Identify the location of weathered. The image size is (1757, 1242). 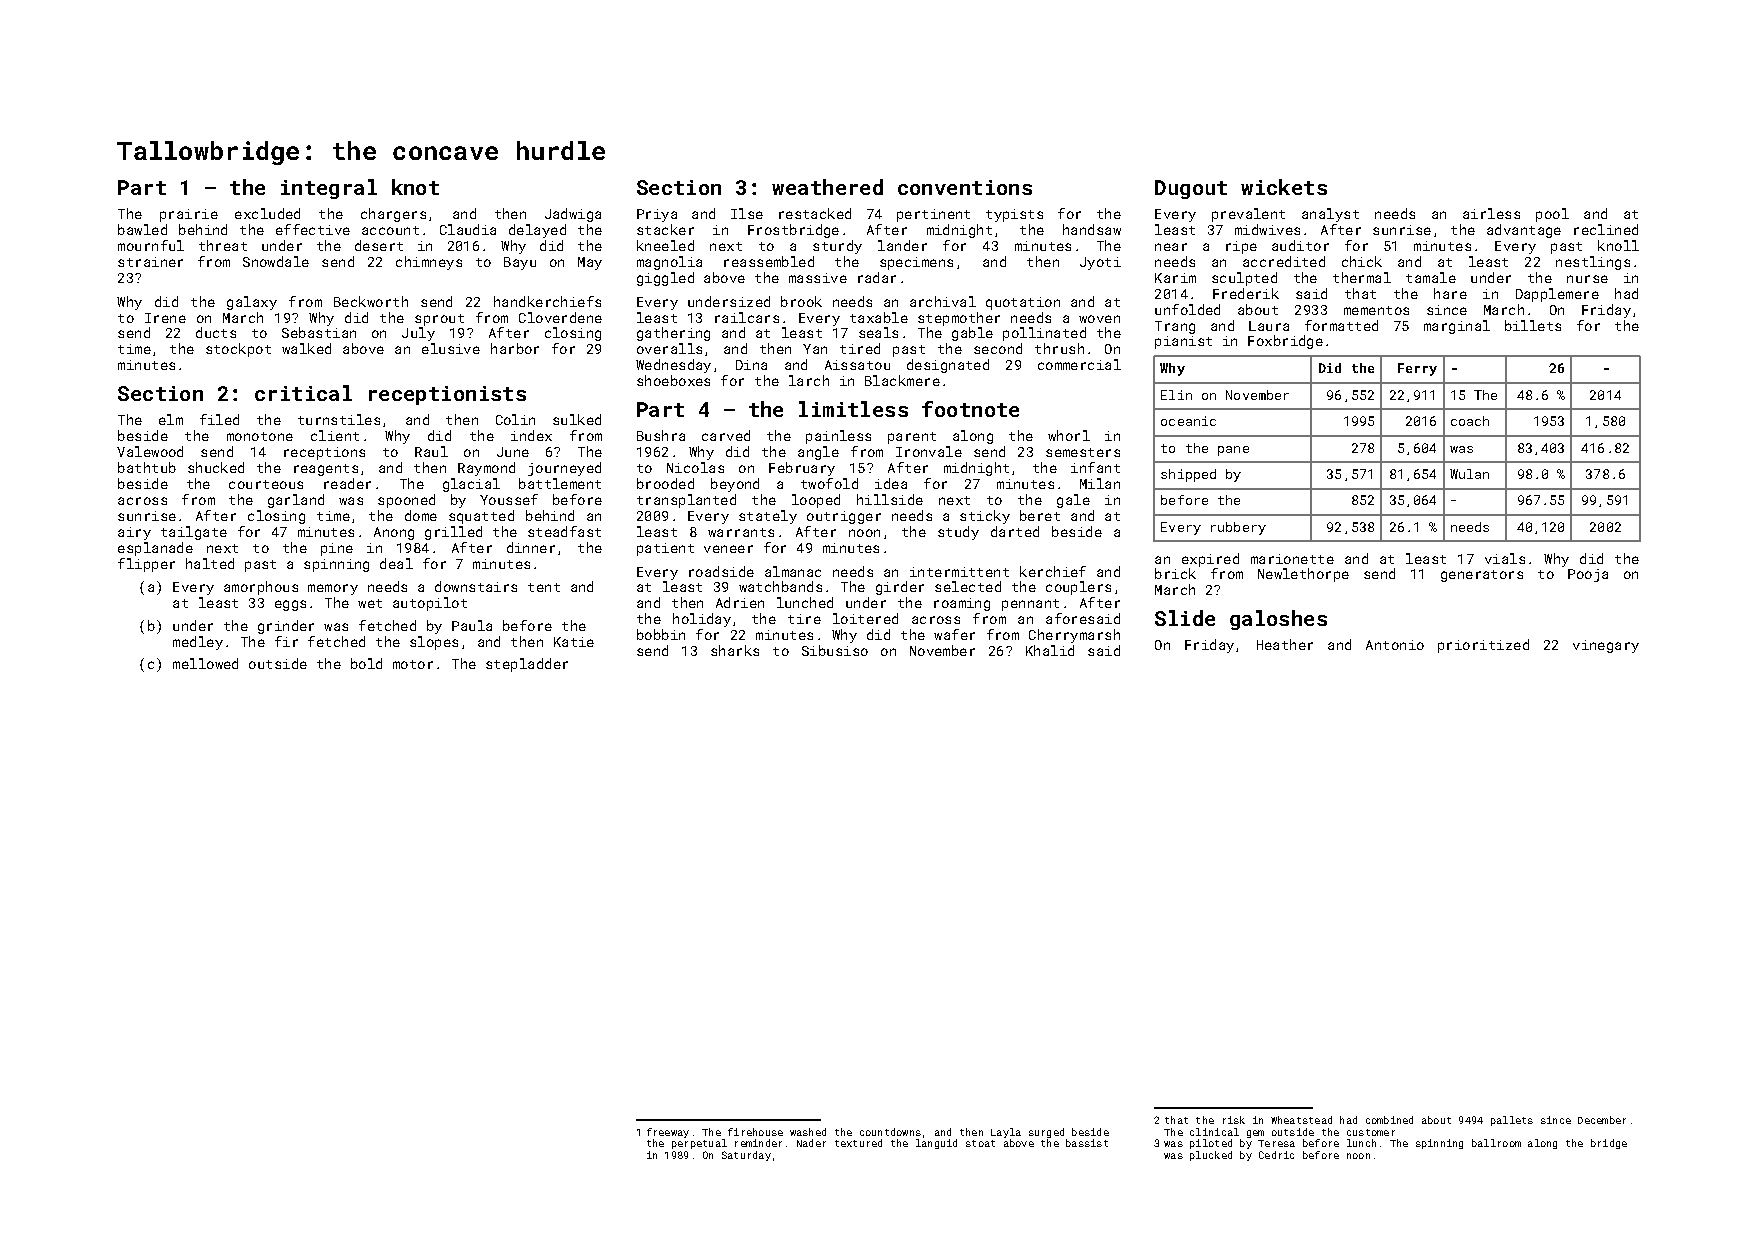
(827, 187).
